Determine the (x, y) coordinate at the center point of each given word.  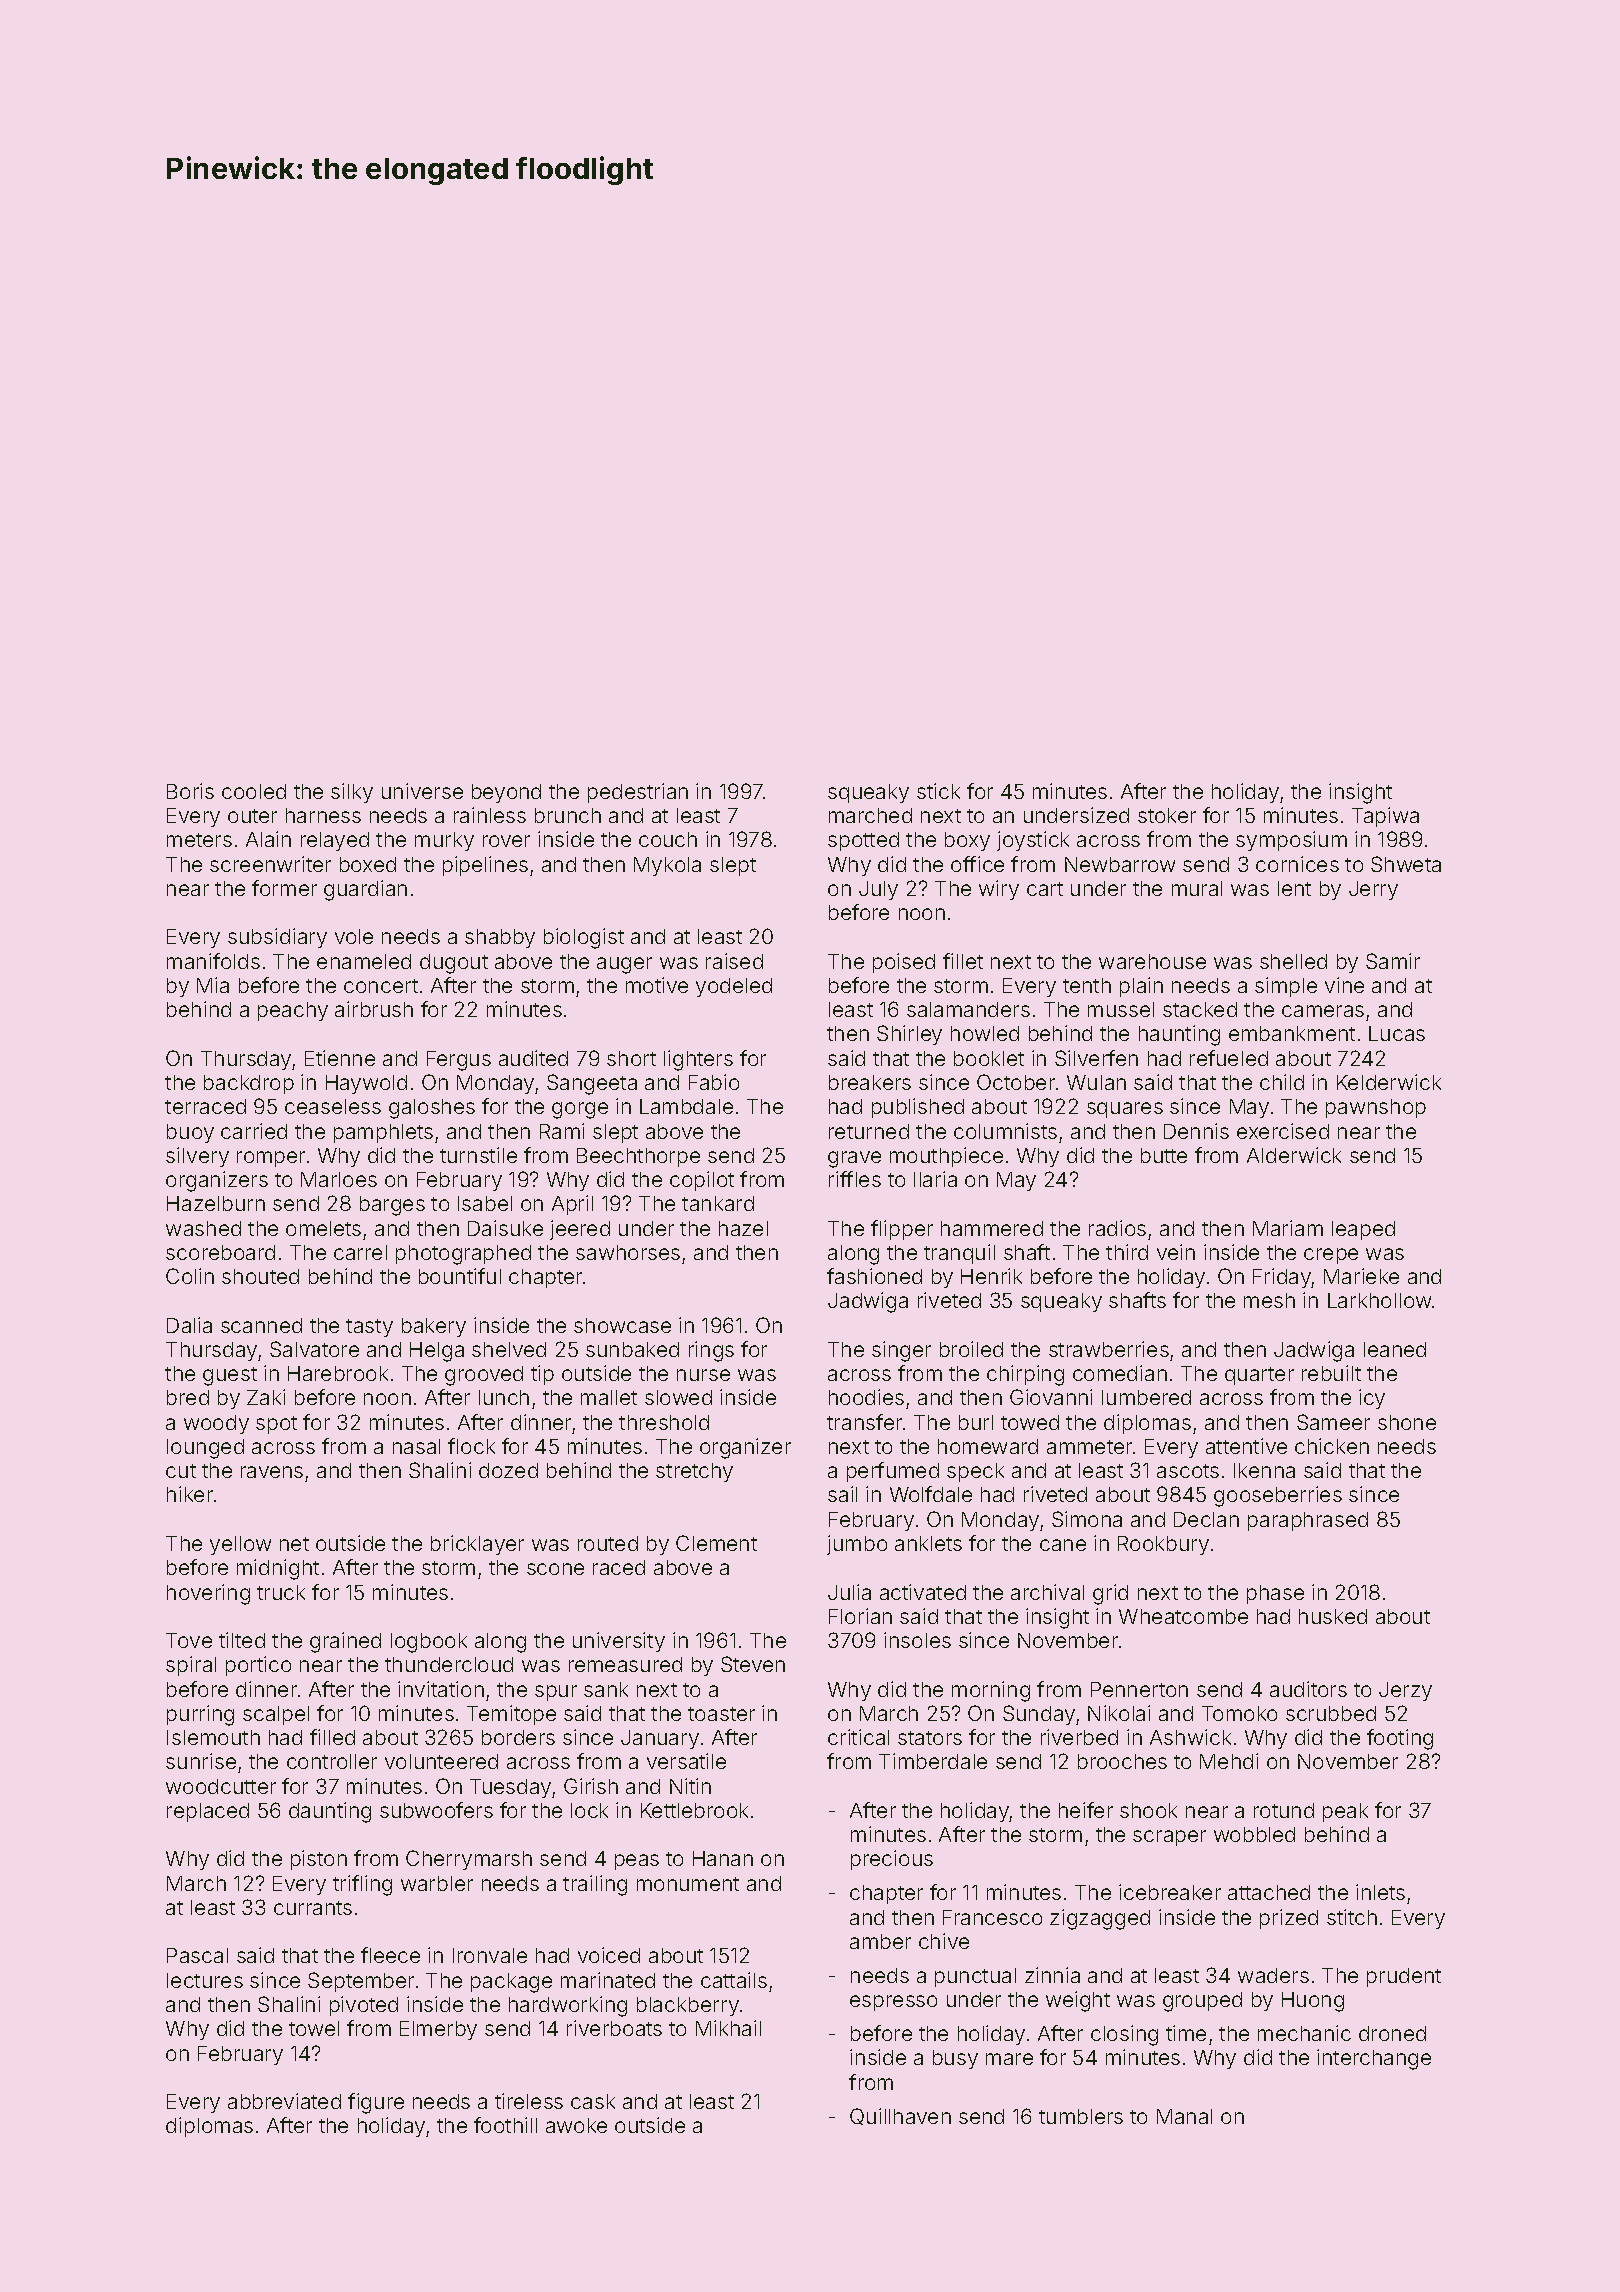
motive (657, 985)
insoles (917, 1640)
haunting (1179, 1035)
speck (975, 1472)
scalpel (276, 1715)
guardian (365, 890)
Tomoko (1239, 1713)
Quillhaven (900, 2116)
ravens (272, 1472)
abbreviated (284, 2101)
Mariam (1288, 1228)
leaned (1395, 1349)
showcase (622, 1325)
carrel (360, 1252)
